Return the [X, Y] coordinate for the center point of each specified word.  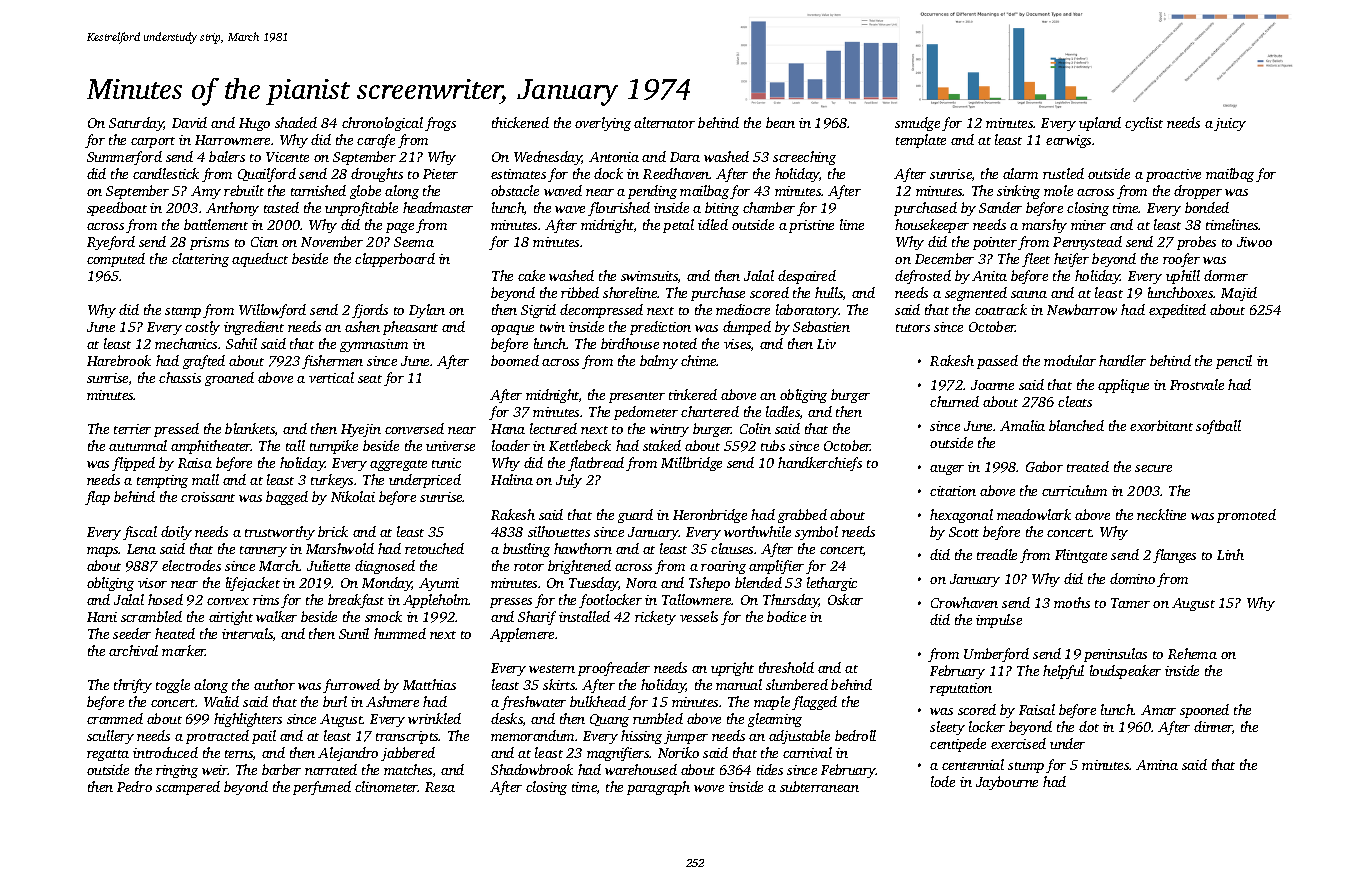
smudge [917, 124]
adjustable [799, 737]
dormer [1226, 275]
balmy [659, 362]
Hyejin [361, 430]
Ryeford [111, 243]
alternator [664, 122]
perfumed [322, 788]
